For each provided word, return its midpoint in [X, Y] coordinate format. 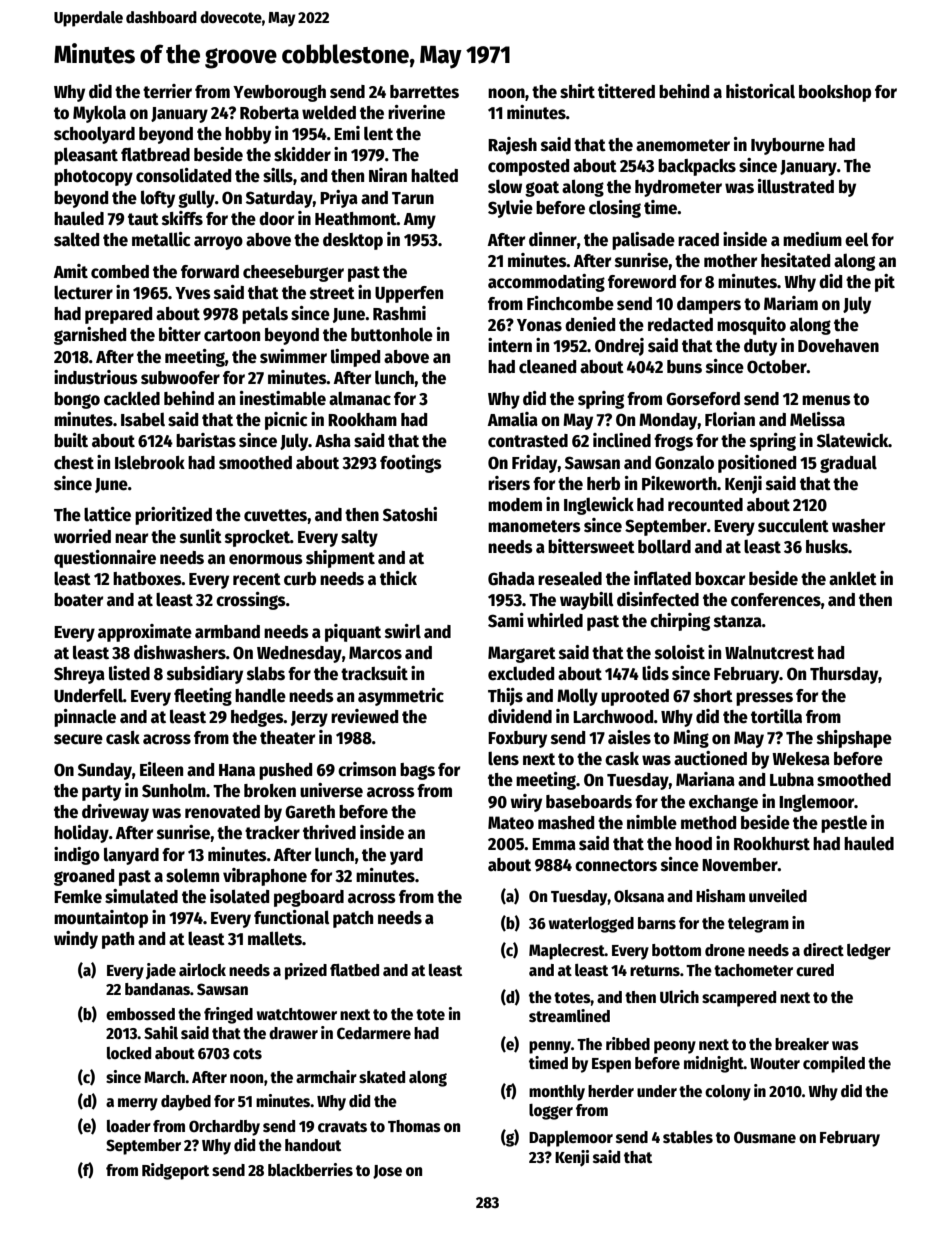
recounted [705, 505]
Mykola [99, 114]
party [101, 793]
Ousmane [765, 1137]
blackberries [310, 1170]
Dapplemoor [571, 1139]
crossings [251, 601]
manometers [534, 526]
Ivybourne [788, 146]
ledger [869, 952]
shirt [577, 91]
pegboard [309, 898]
